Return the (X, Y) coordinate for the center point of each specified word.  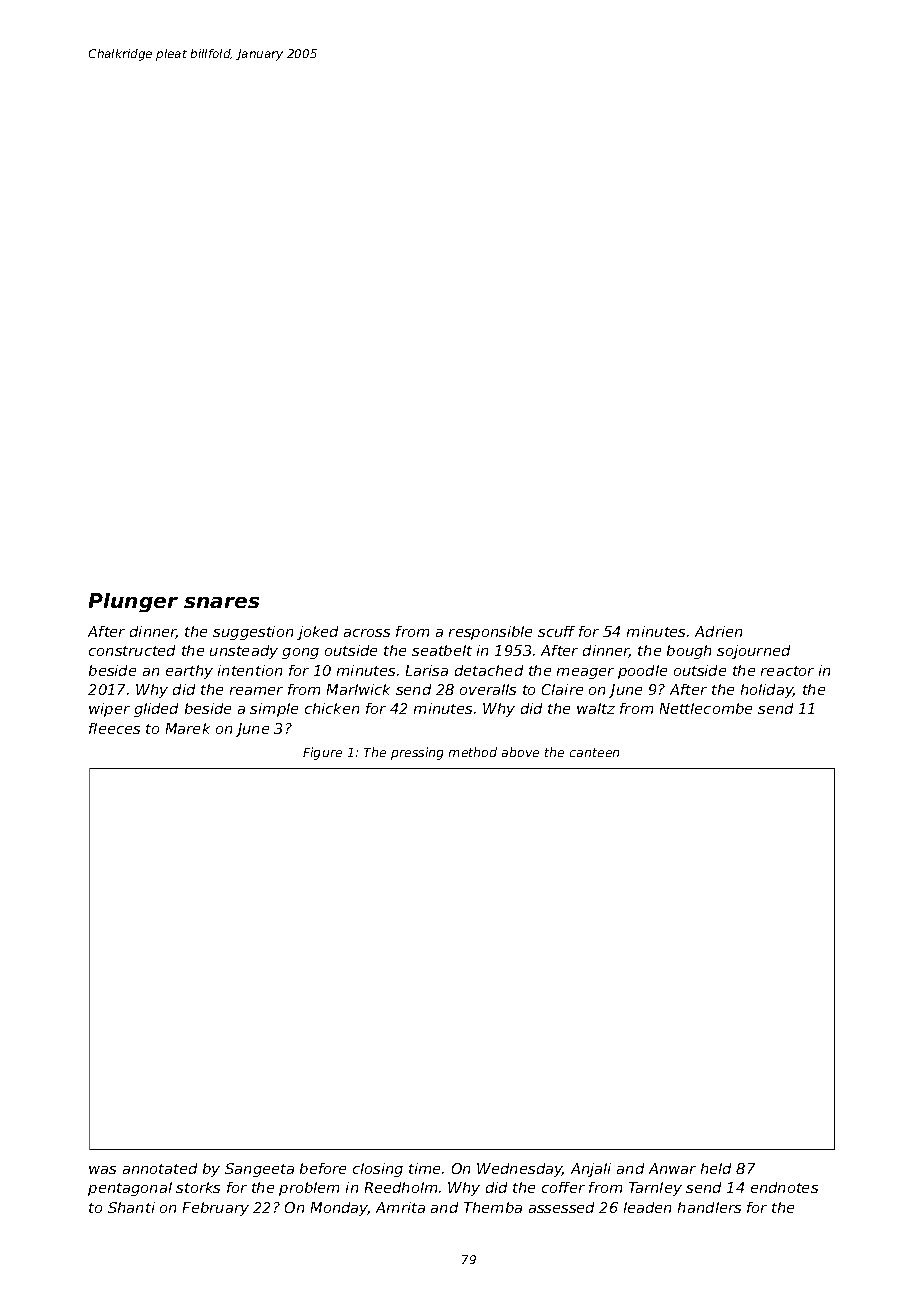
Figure (322, 753)
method (473, 752)
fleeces (114, 728)
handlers (709, 1207)
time (424, 1168)
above (520, 752)
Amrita (400, 1207)
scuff (556, 631)
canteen (594, 752)
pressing (417, 753)
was (102, 1170)
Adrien (718, 631)
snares (221, 602)
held (716, 1168)
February (216, 1209)
